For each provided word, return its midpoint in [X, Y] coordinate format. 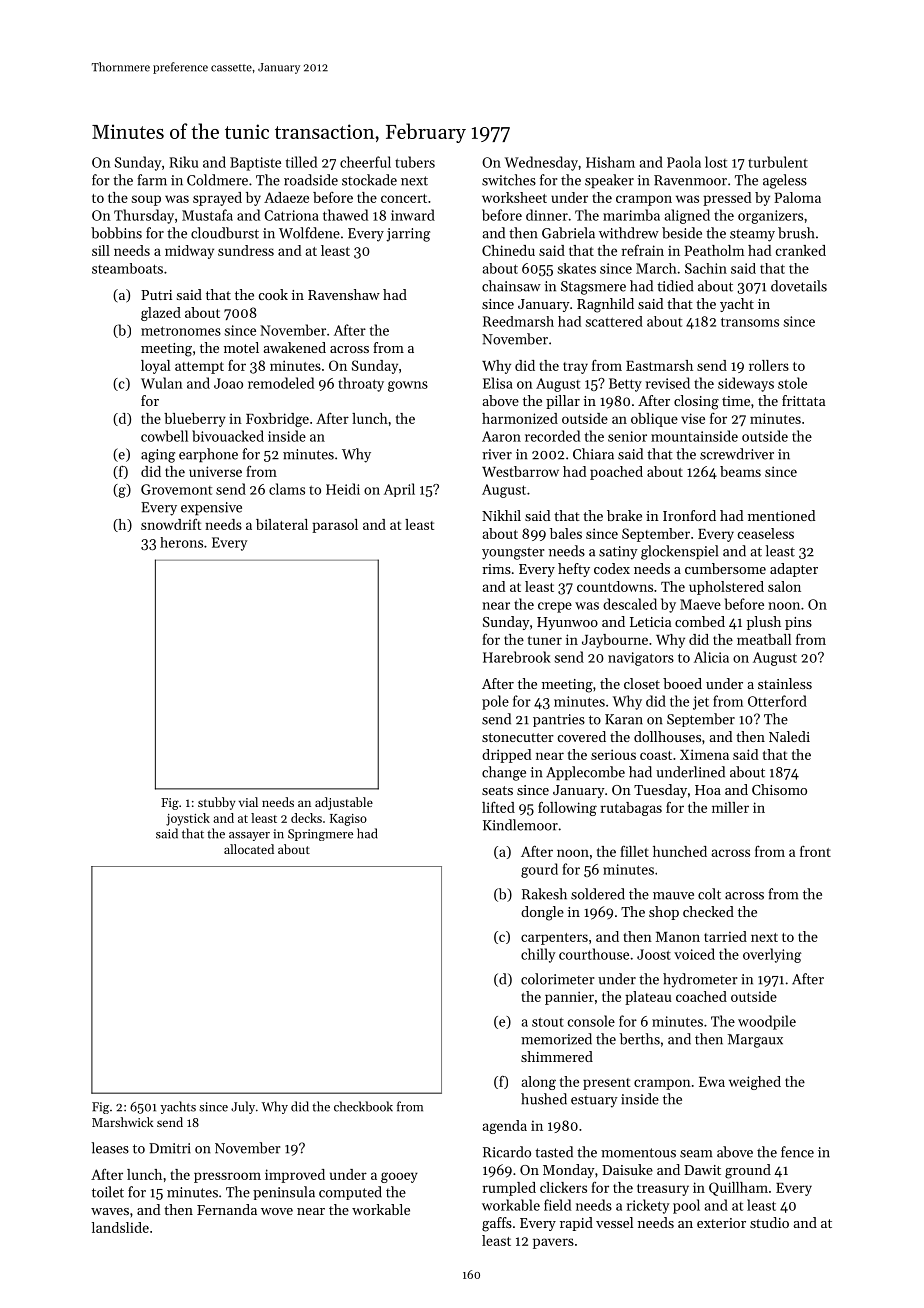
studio [769, 1222]
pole [495, 702]
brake [624, 515]
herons [181, 542]
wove [277, 1211]
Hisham [610, 162]
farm [152, 180]
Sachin [706, 268]
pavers [553, 1243]
